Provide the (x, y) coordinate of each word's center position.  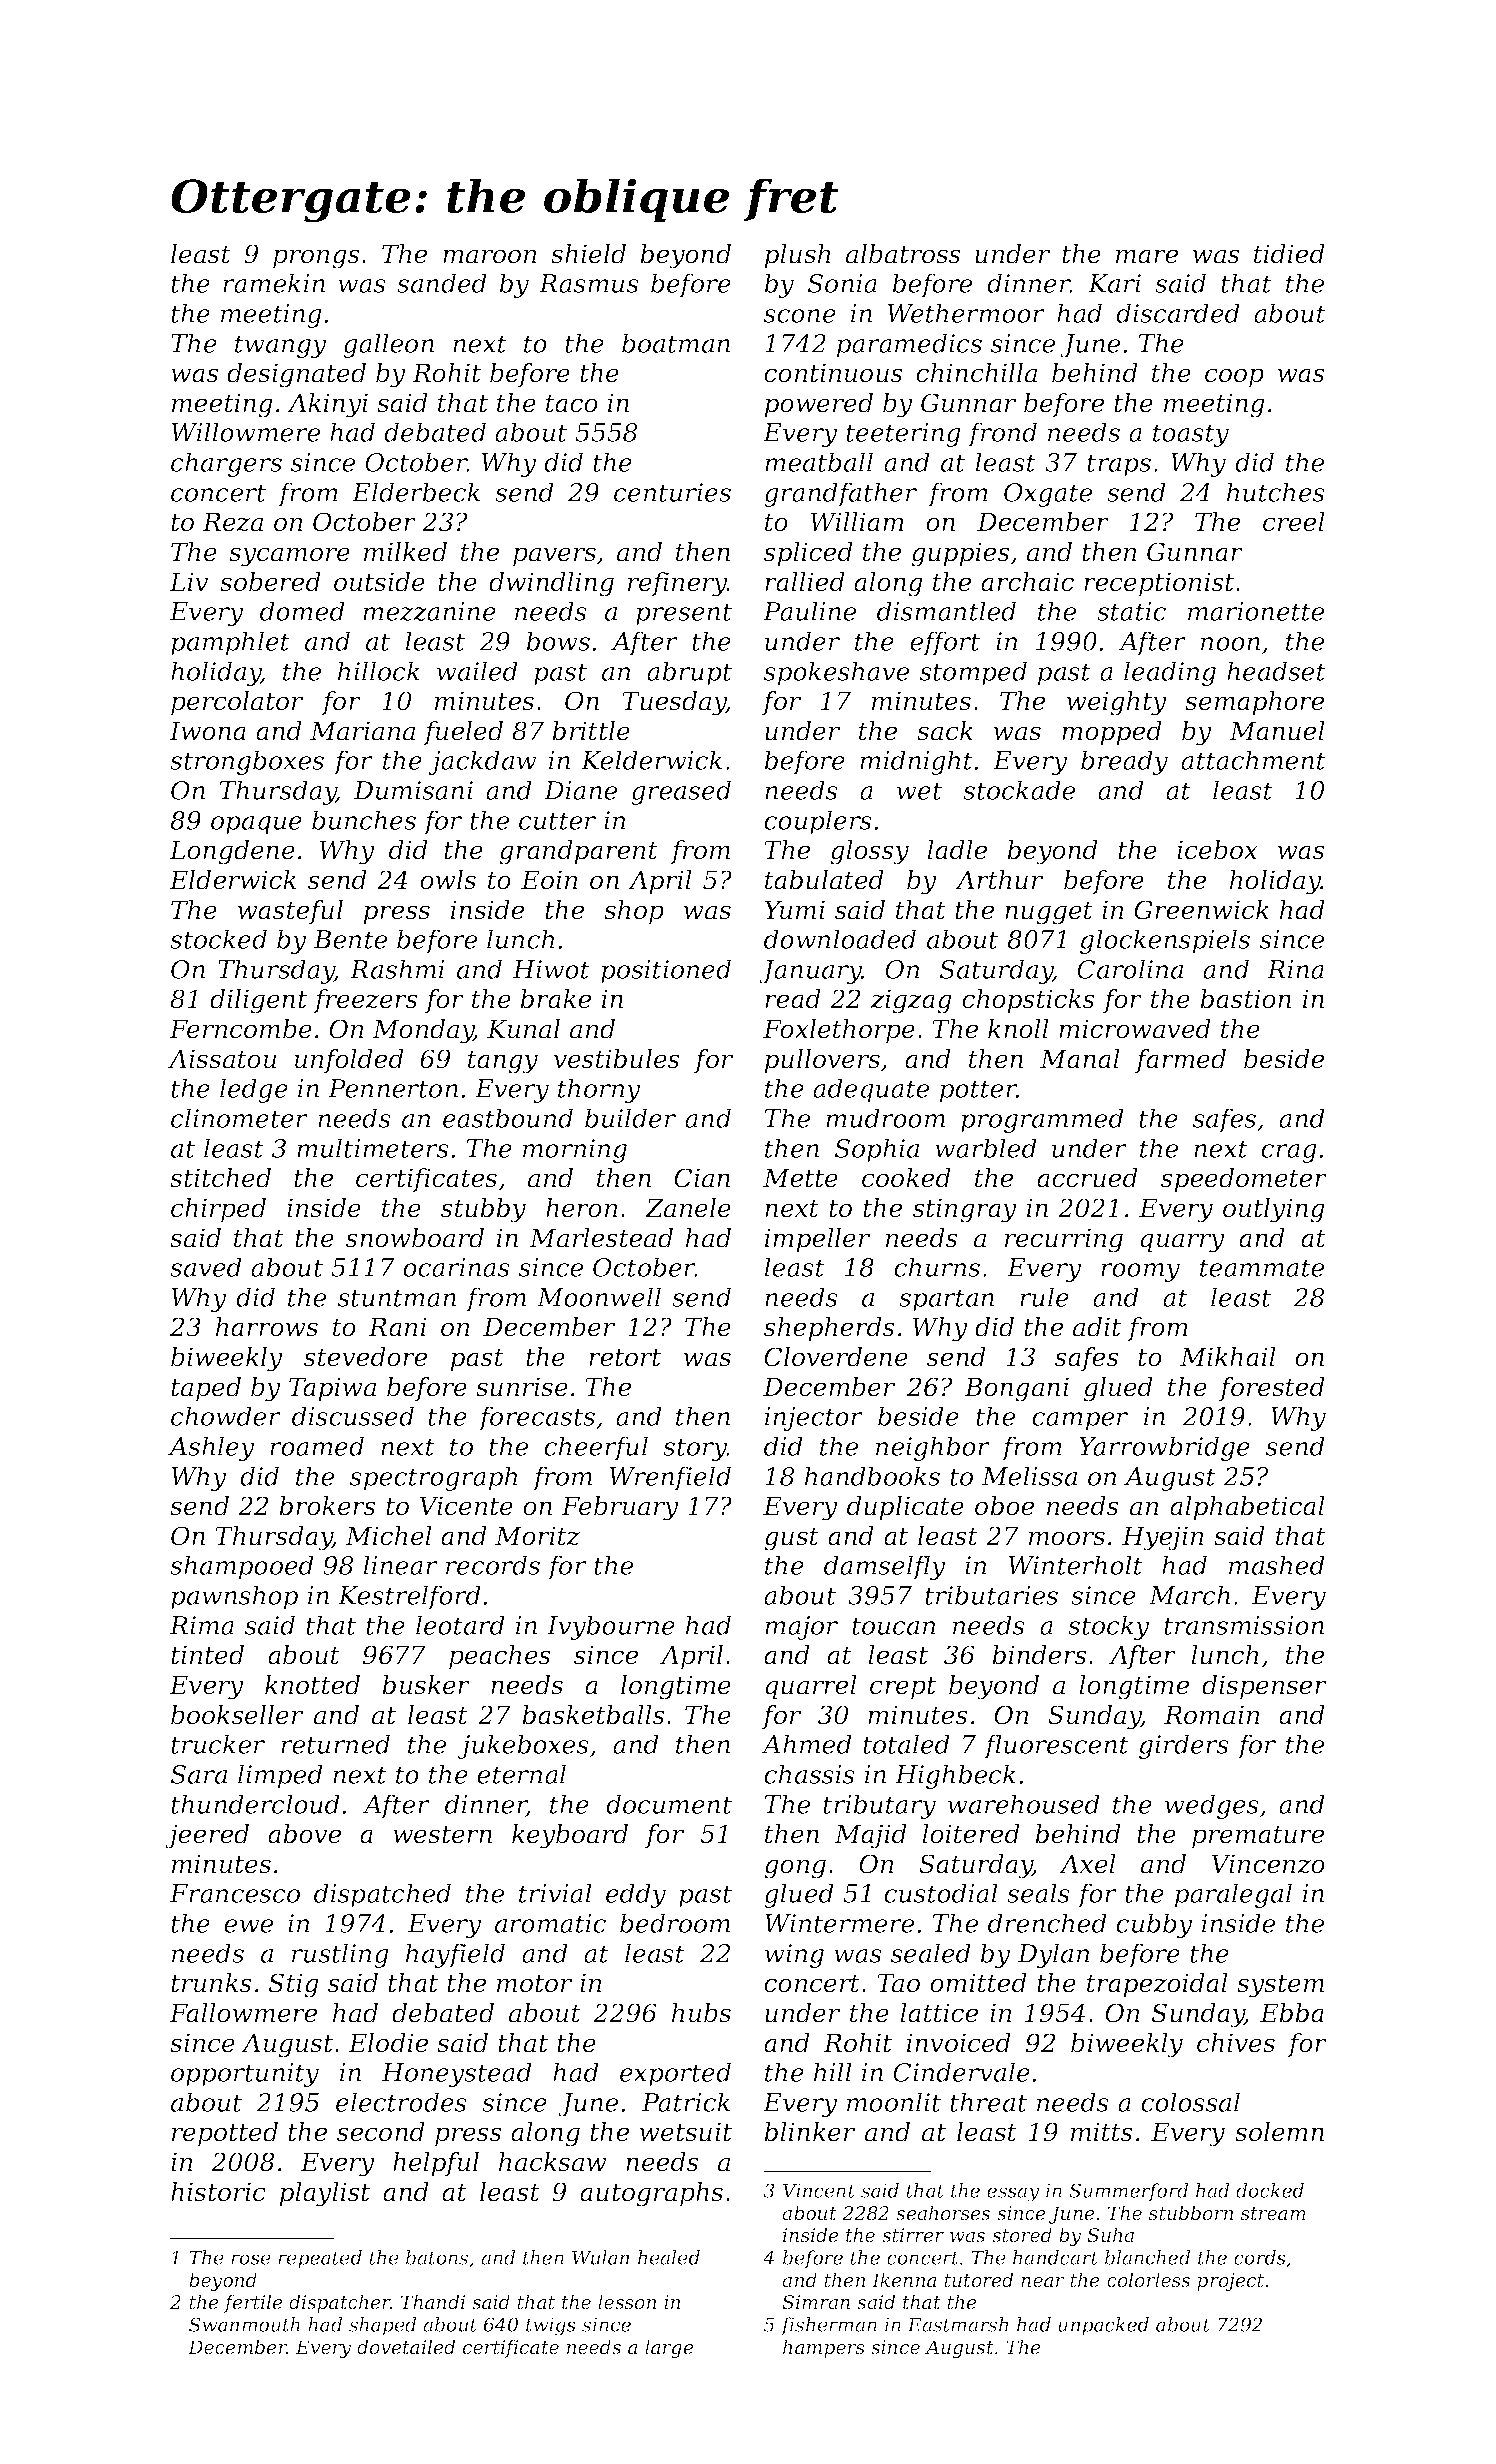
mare (1147, 256)
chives (1236, 2043)
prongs (316, 259)
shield (588, 254)
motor (534, 1984)
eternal (521, 1774)
